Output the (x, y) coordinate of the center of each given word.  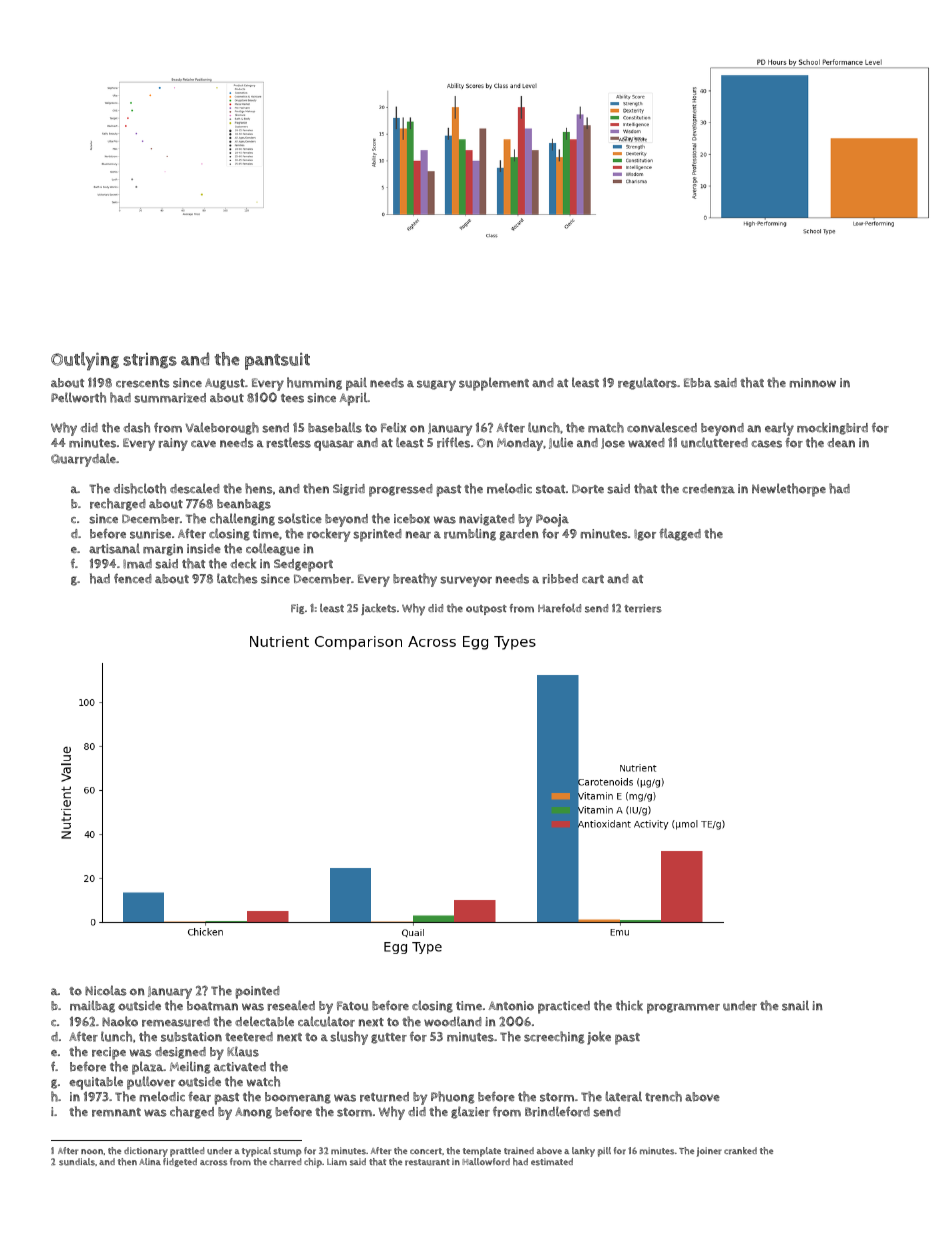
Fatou (352, 1006)
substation (191, 1037)
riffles (453, 443)
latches (237, 578)
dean (841, 442)
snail (795, 1005)
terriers (643, 608)
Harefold (559, 608)
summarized (170, 398)
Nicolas (106, 990)
